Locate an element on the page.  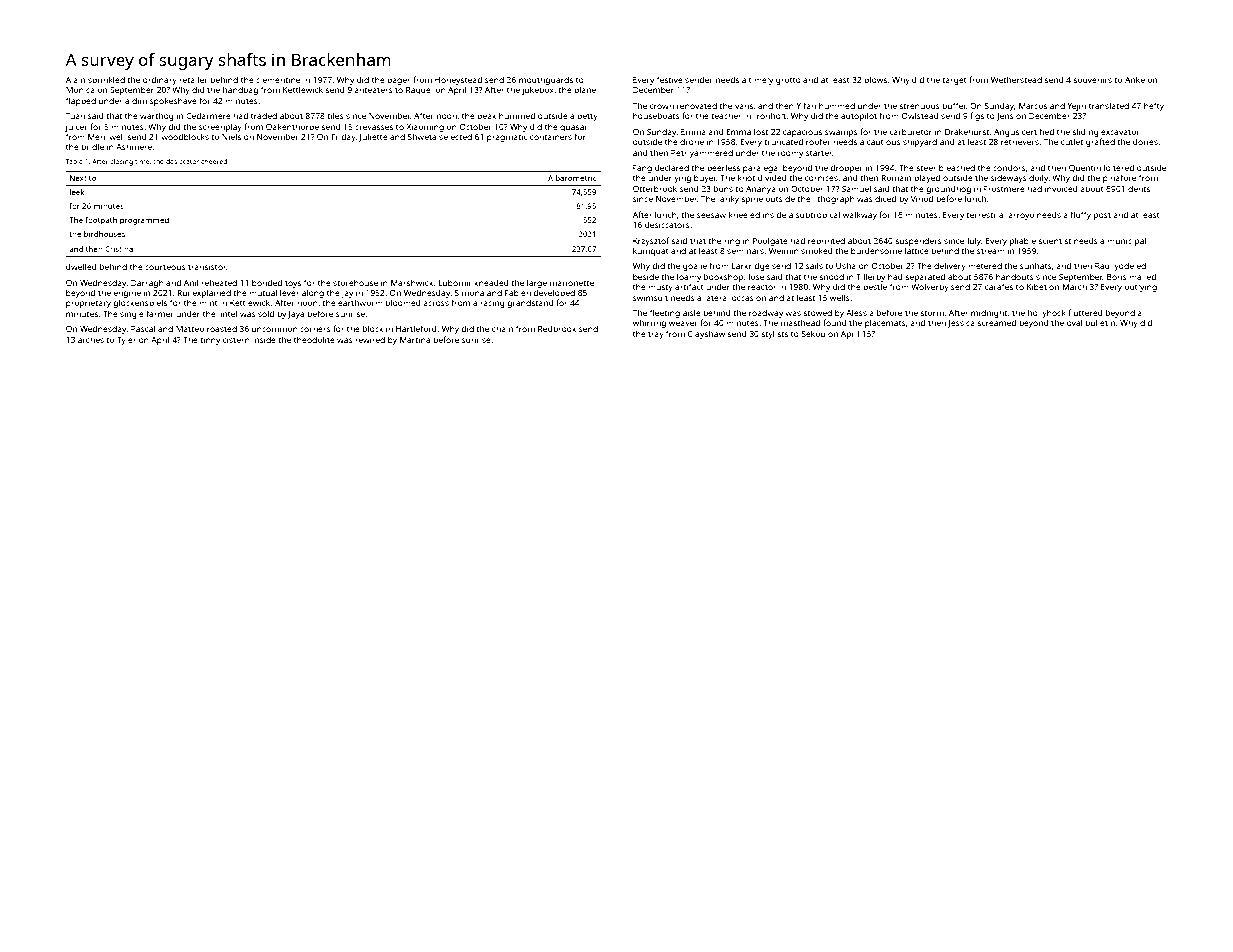
mouthguards is located at coordinates (546, 81).
